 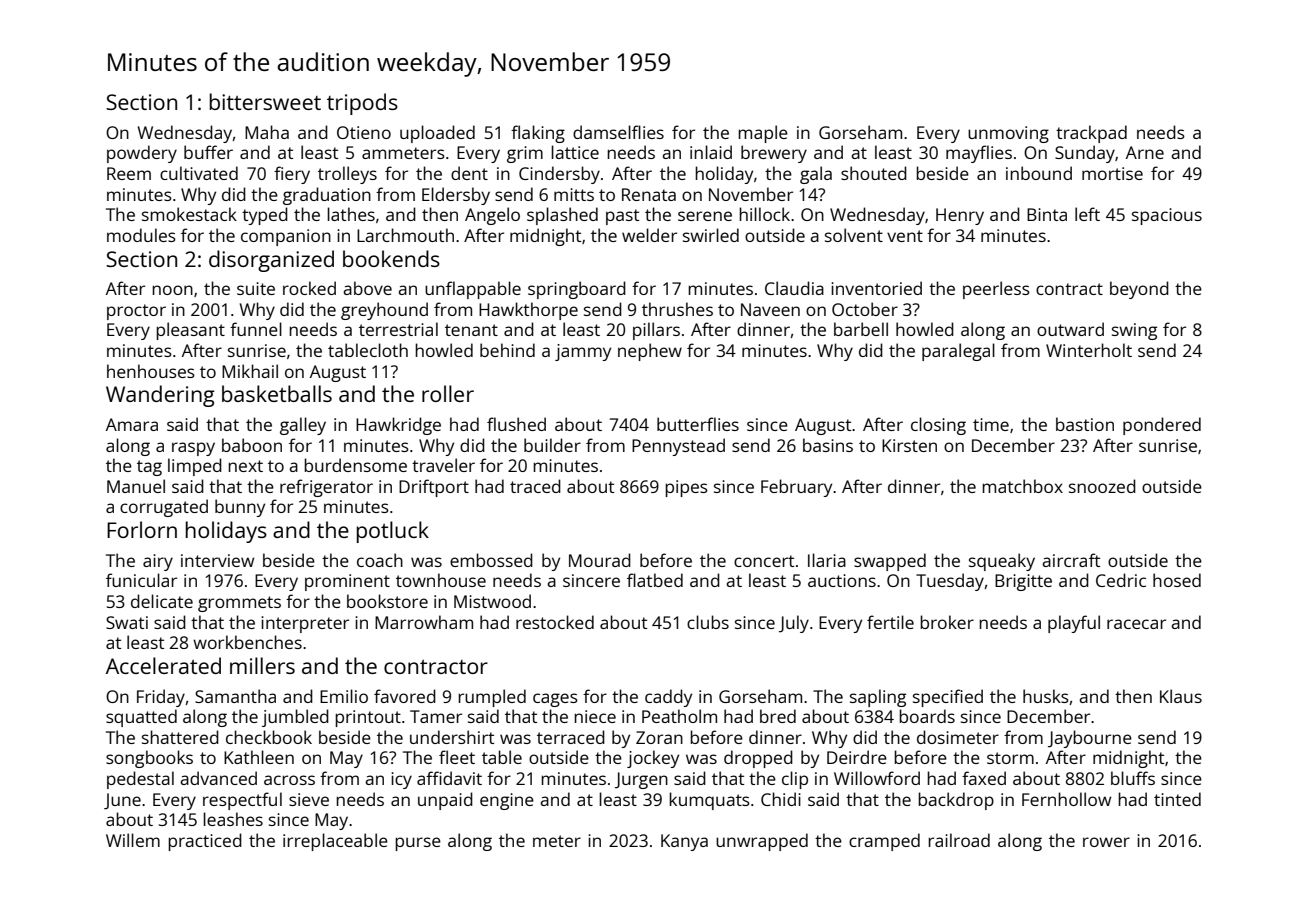 I want to click on racecar, so click(x=1136, y=624).
